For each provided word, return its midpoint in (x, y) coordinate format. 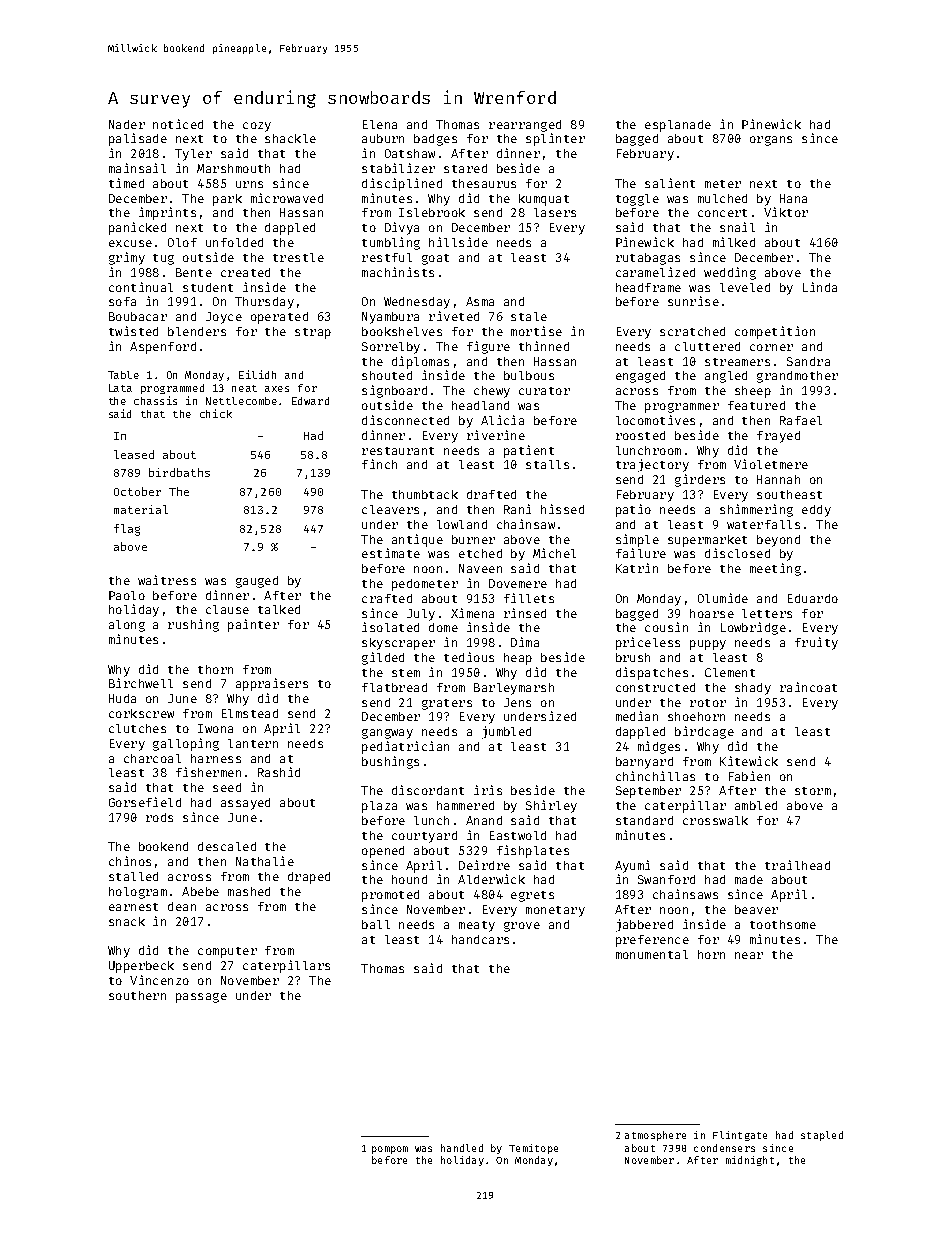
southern (137, 995)
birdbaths (179, 472)
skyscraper (398, 644)
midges (659, 747)
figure (488, 347)
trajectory (652, 465)
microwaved (287, 198)
